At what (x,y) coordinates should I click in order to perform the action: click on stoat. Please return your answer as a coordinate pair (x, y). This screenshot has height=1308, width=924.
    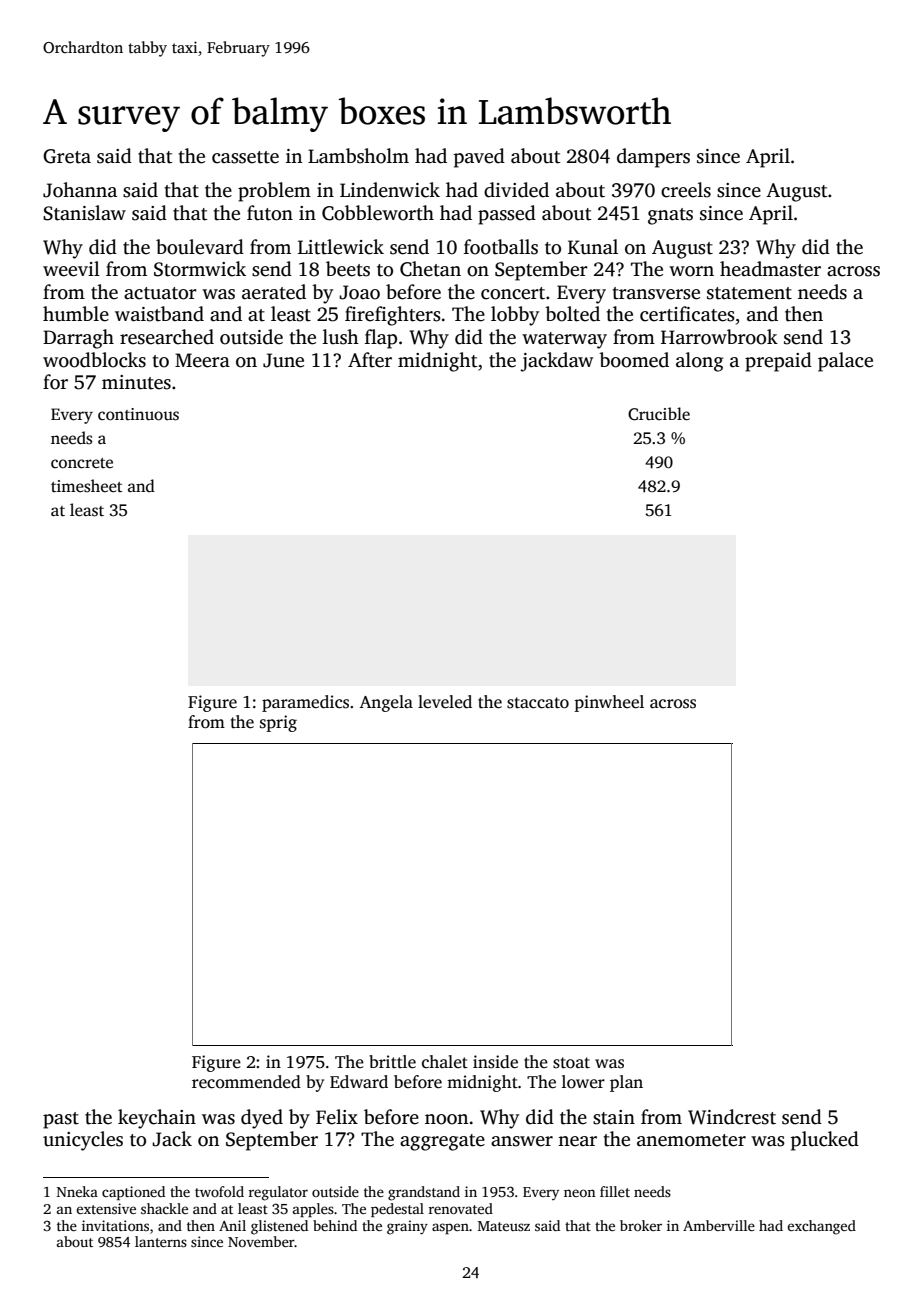
    Looking at the image, I should click on (571, 1063).
